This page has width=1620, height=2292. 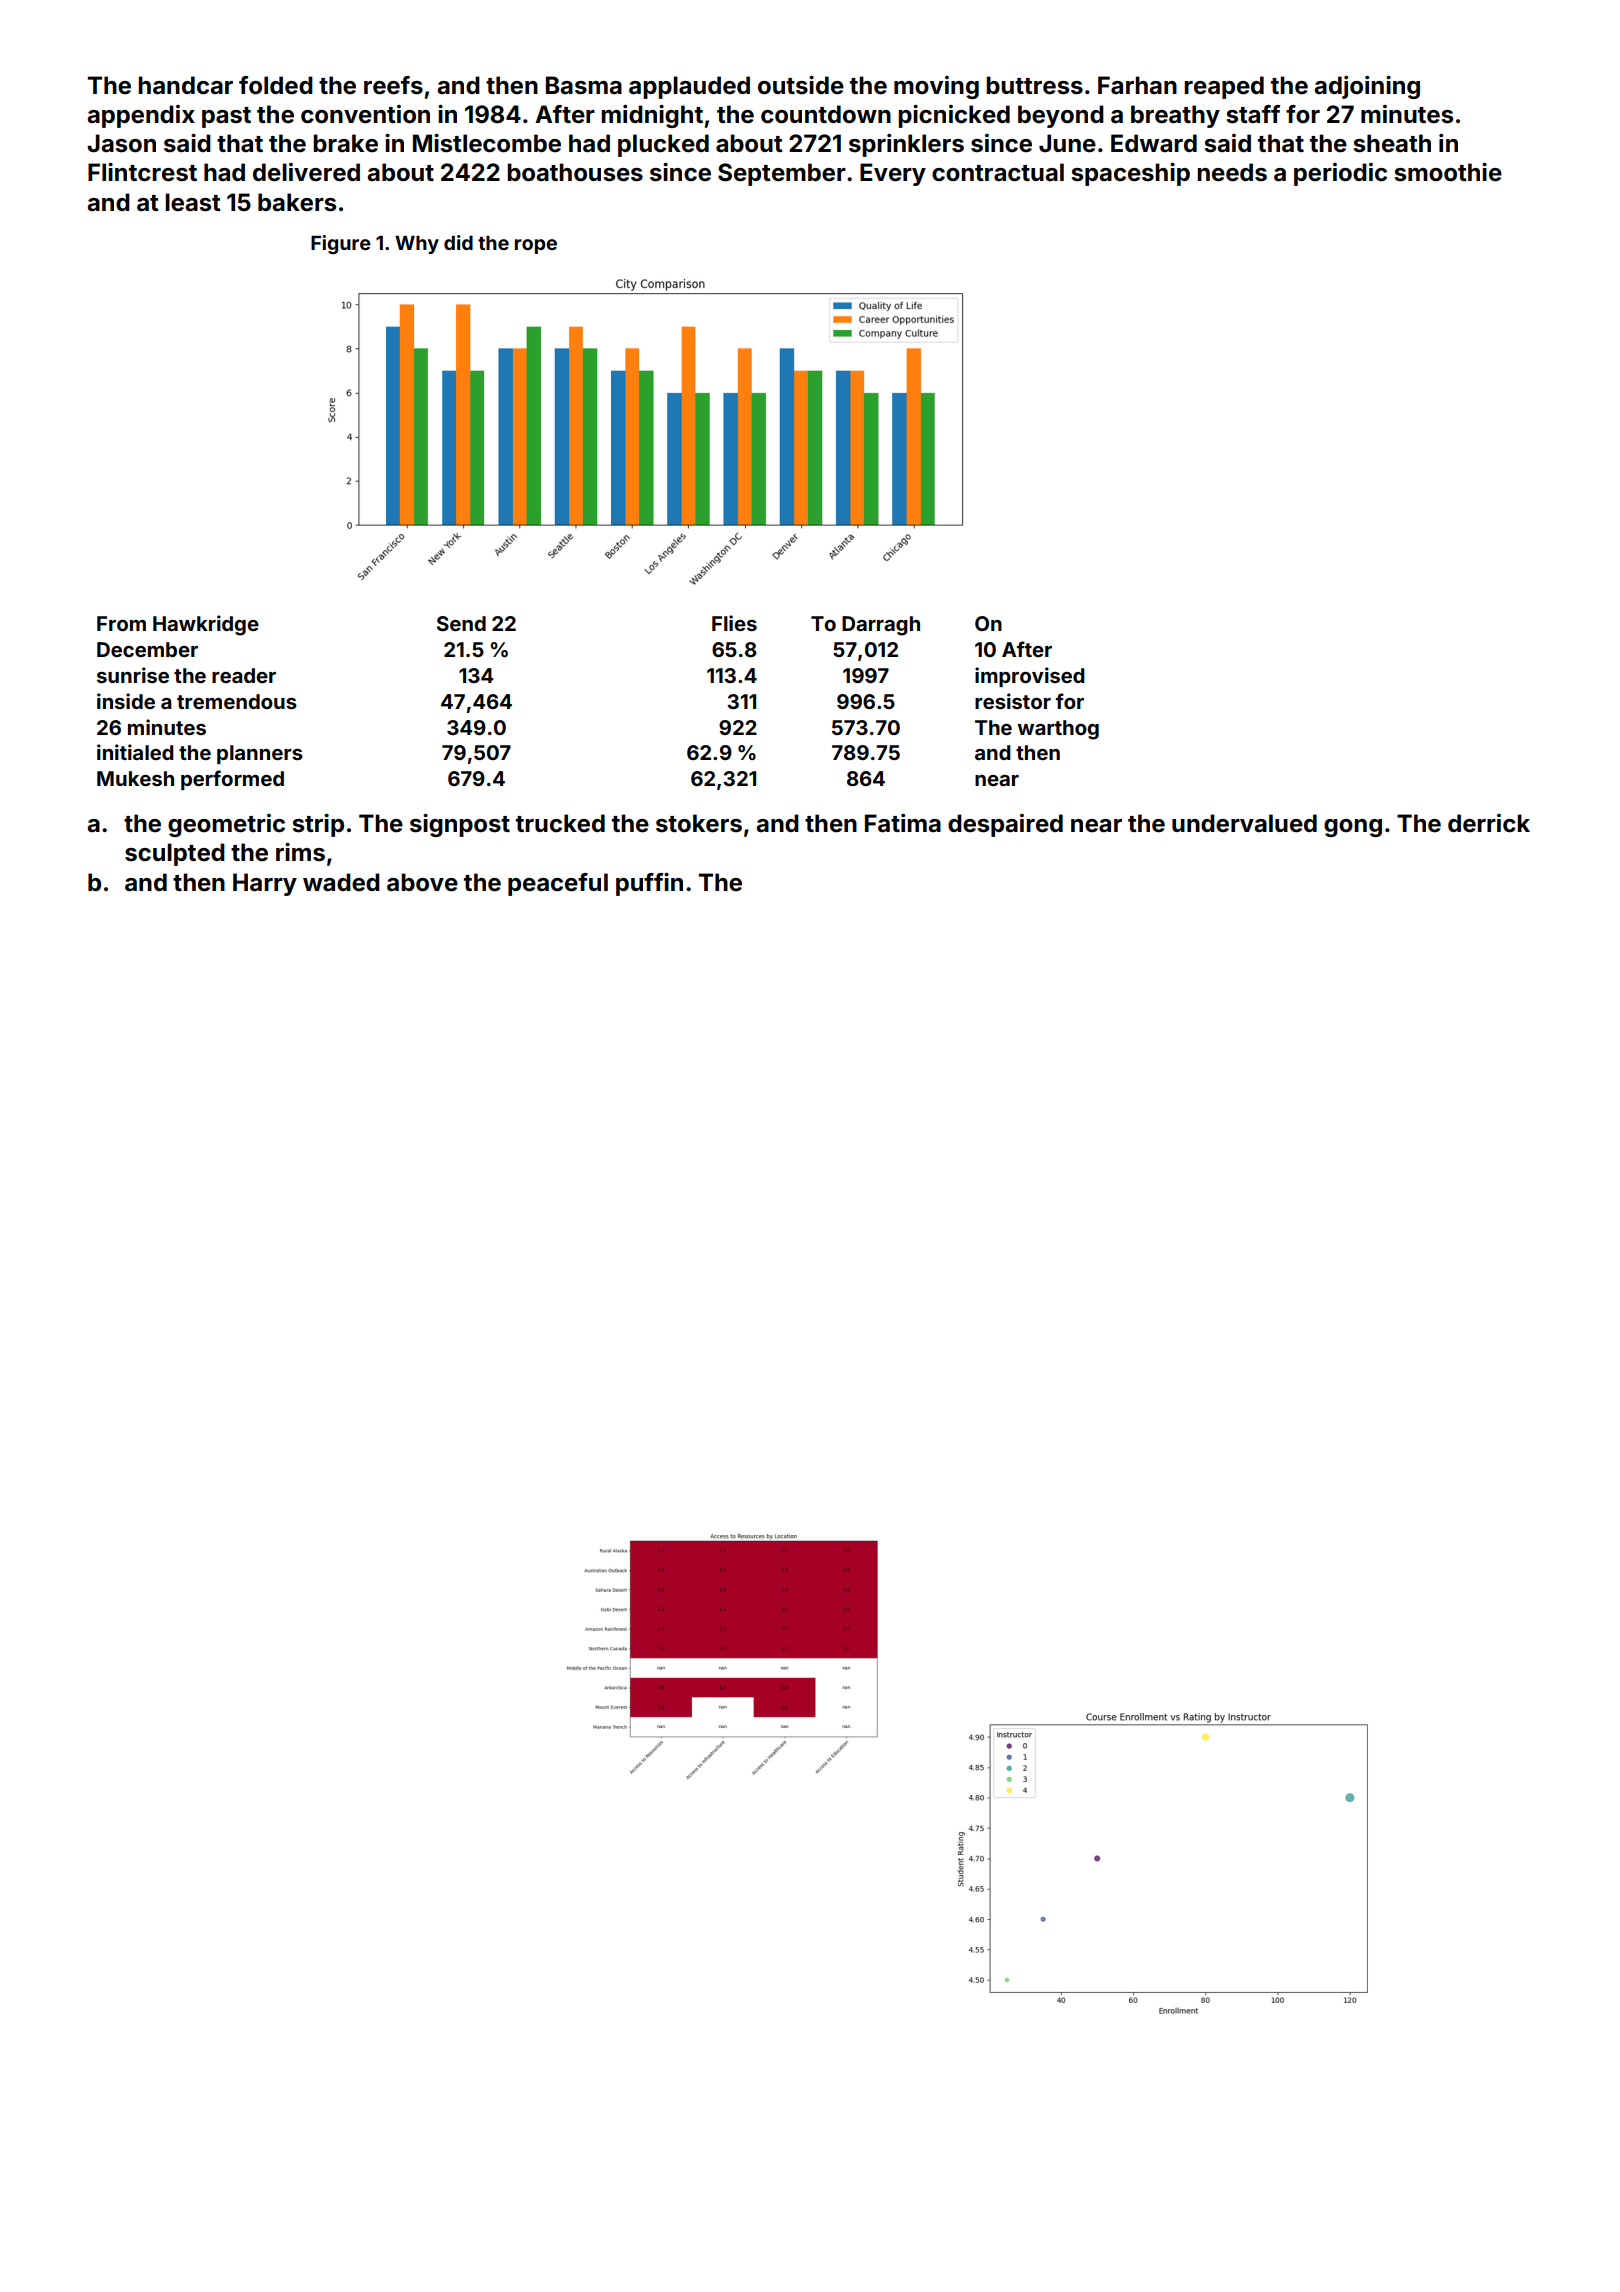 What do you see at coordinates (663, 145) in the page?
I see `plucked` at bounding box center [663, 145].
